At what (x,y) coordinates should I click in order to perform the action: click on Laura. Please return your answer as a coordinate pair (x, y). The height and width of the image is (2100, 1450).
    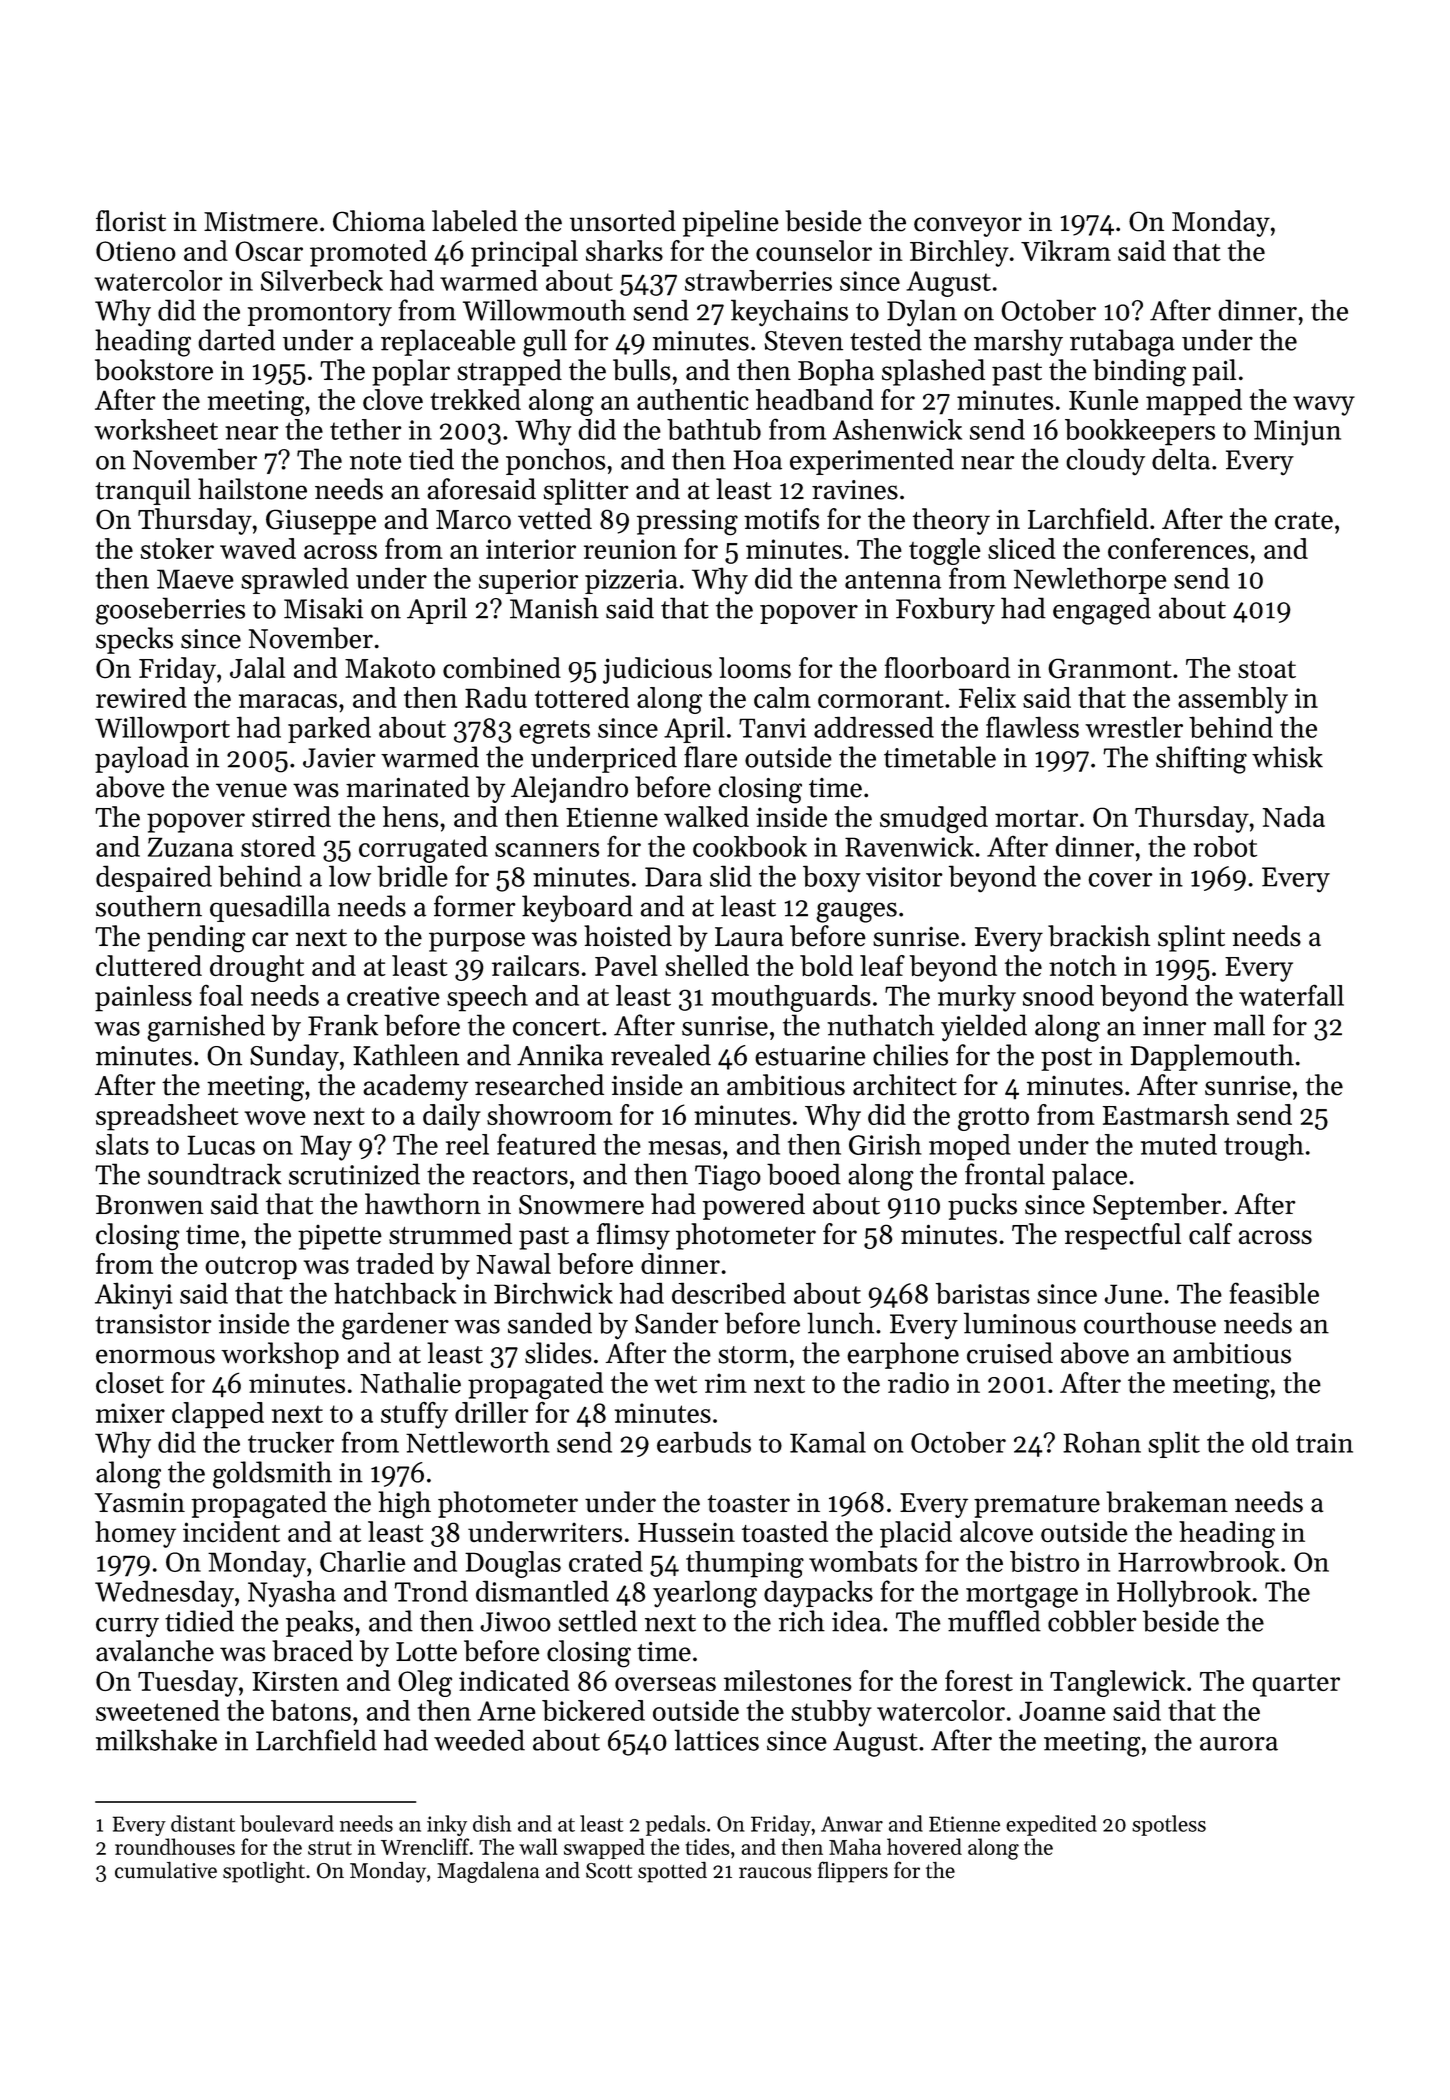
    Looking at the image, I should click on (749, 937).
